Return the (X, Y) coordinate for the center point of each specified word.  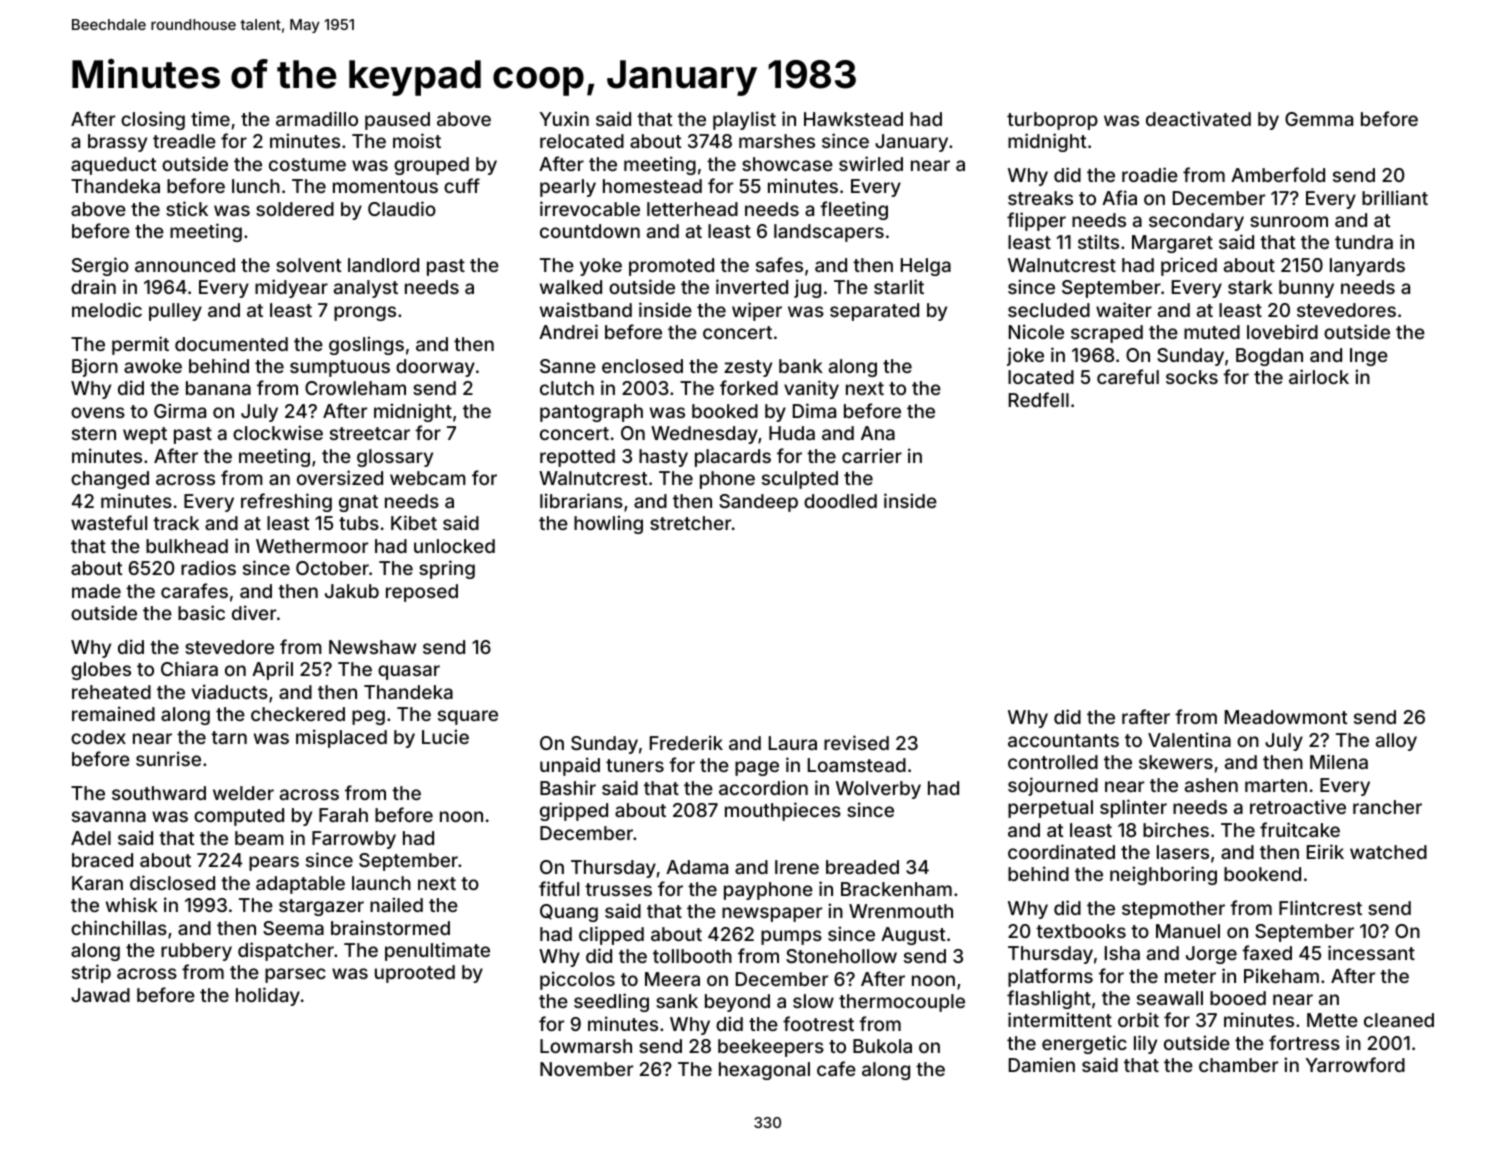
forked (749, 387)
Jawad (100, 995)
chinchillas (119, 927)
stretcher (690, 523)
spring (447, 569)
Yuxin (564, 118)
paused (397, 121)
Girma (180, 410)
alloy (1396, 742)
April (272, 670)
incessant (1371, 952)
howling (608, 524)
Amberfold (1278, 174)
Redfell (1039, 399)
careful (1128, 376)
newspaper (772, 914)
